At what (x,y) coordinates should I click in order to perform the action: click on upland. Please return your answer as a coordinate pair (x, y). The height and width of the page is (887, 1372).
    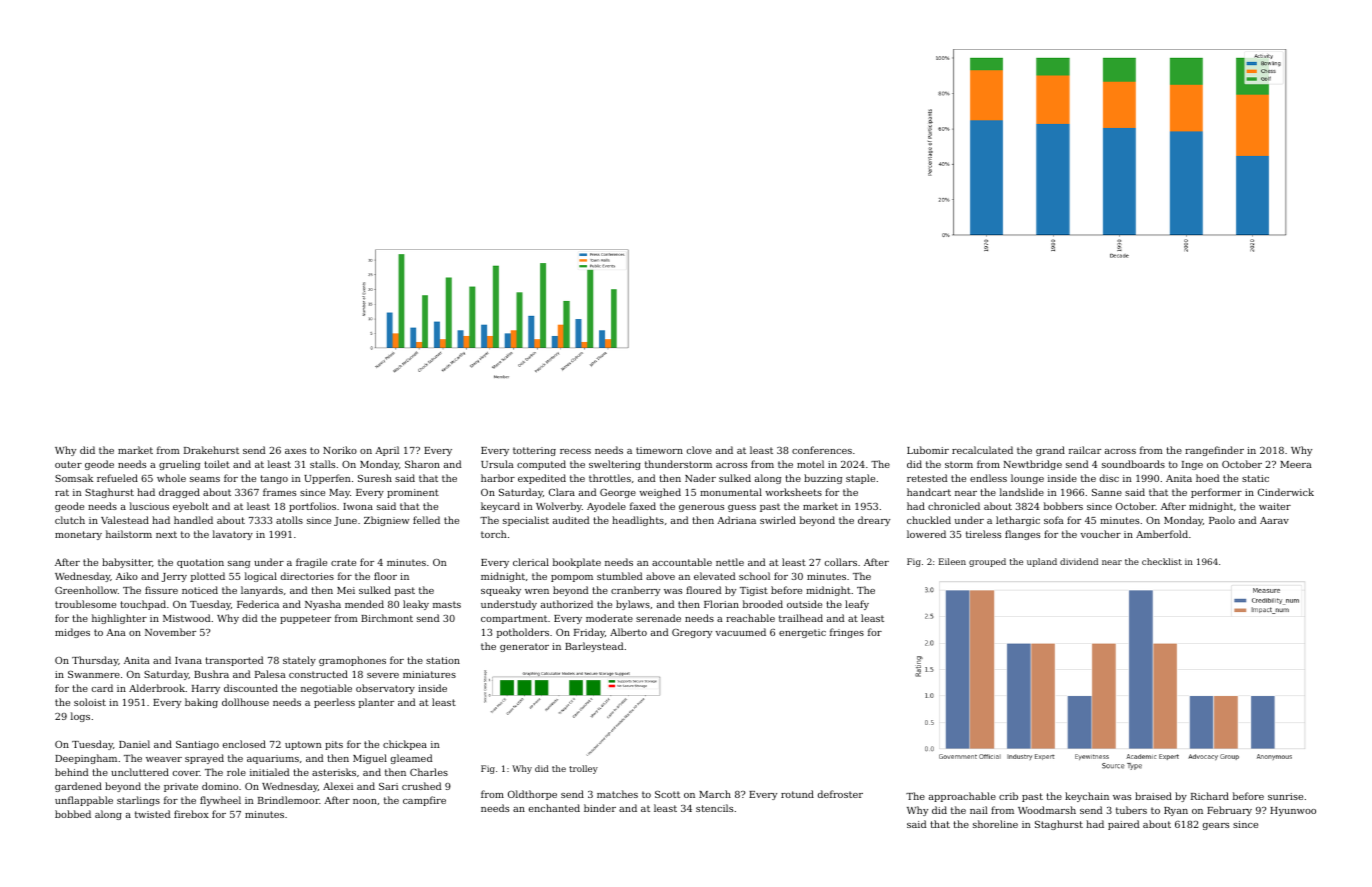
    Looking at the image, I should click on (1042, 562).
